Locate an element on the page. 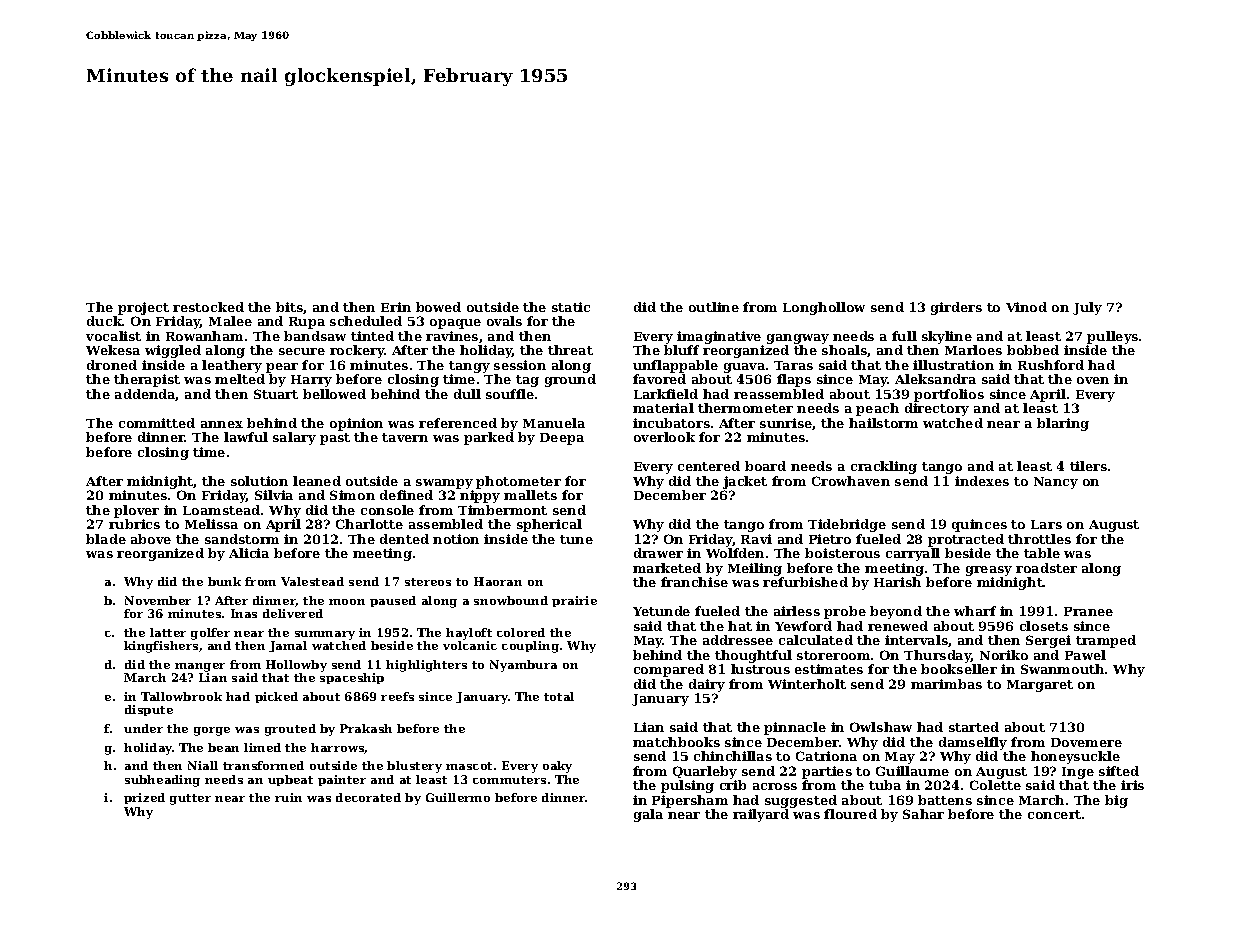 The image size is (1233, 952). floured is located at coordinates (850, 814).
